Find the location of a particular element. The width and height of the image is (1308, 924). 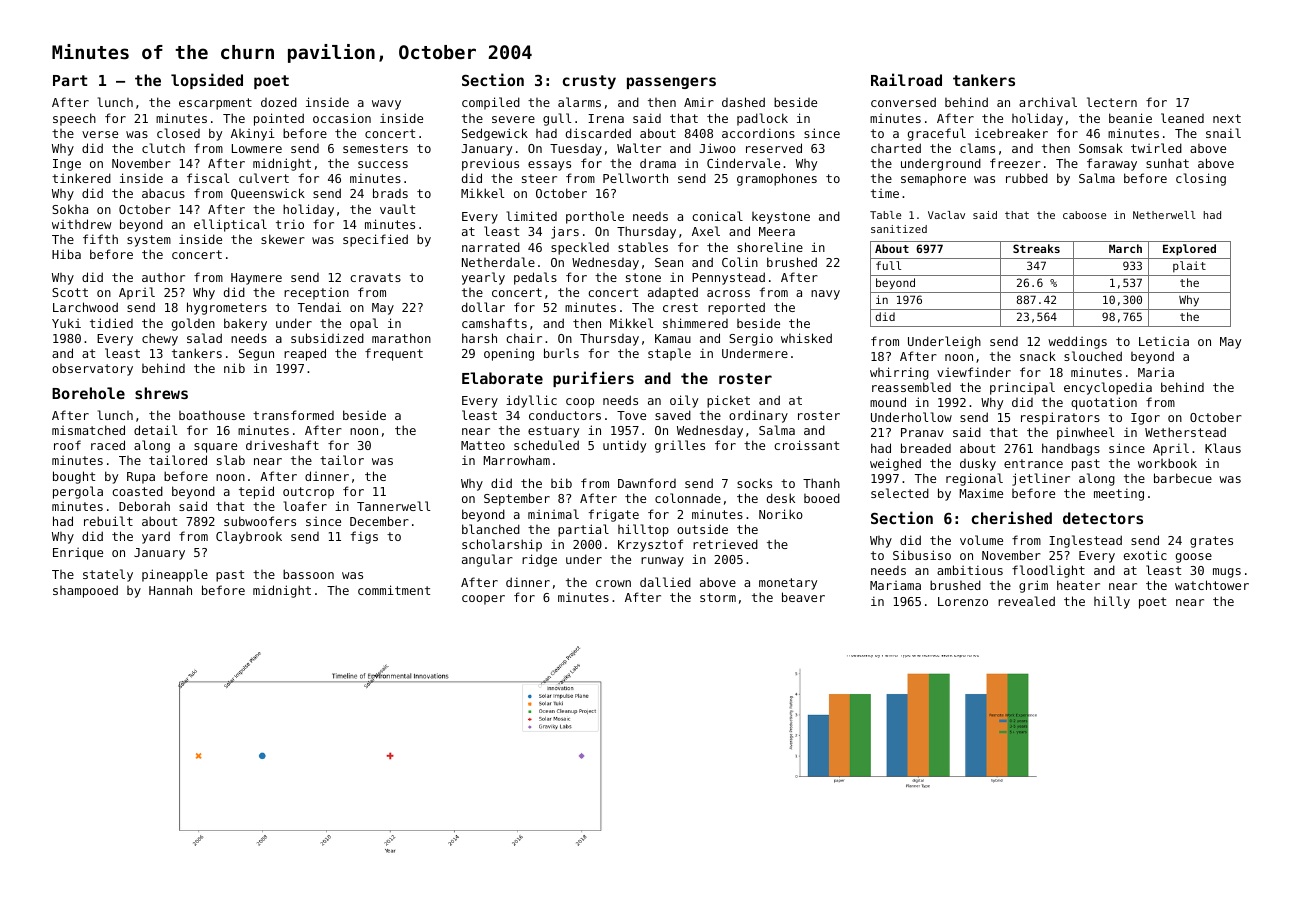

brads is located at coordinates (390, 193).
